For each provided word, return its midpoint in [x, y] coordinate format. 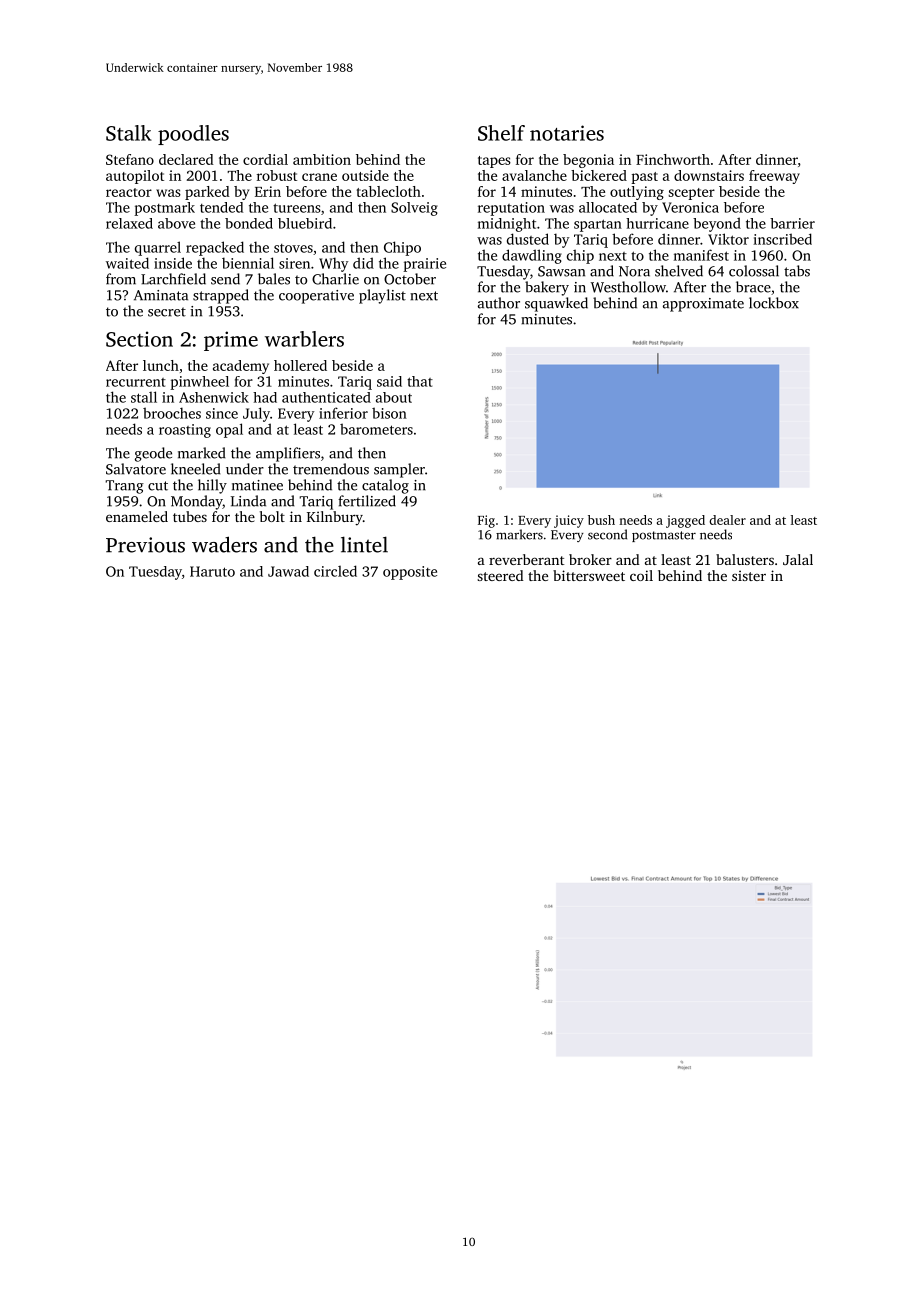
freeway [774, 177]
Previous [145, 545]
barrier [792, 223]
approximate [703, 305]
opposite [410, 573]
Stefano [130, 159]
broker [590, 559]
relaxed [129, 223]
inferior [343, 413]
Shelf [501, 133]
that [420, 381]
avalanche [534, 175]
